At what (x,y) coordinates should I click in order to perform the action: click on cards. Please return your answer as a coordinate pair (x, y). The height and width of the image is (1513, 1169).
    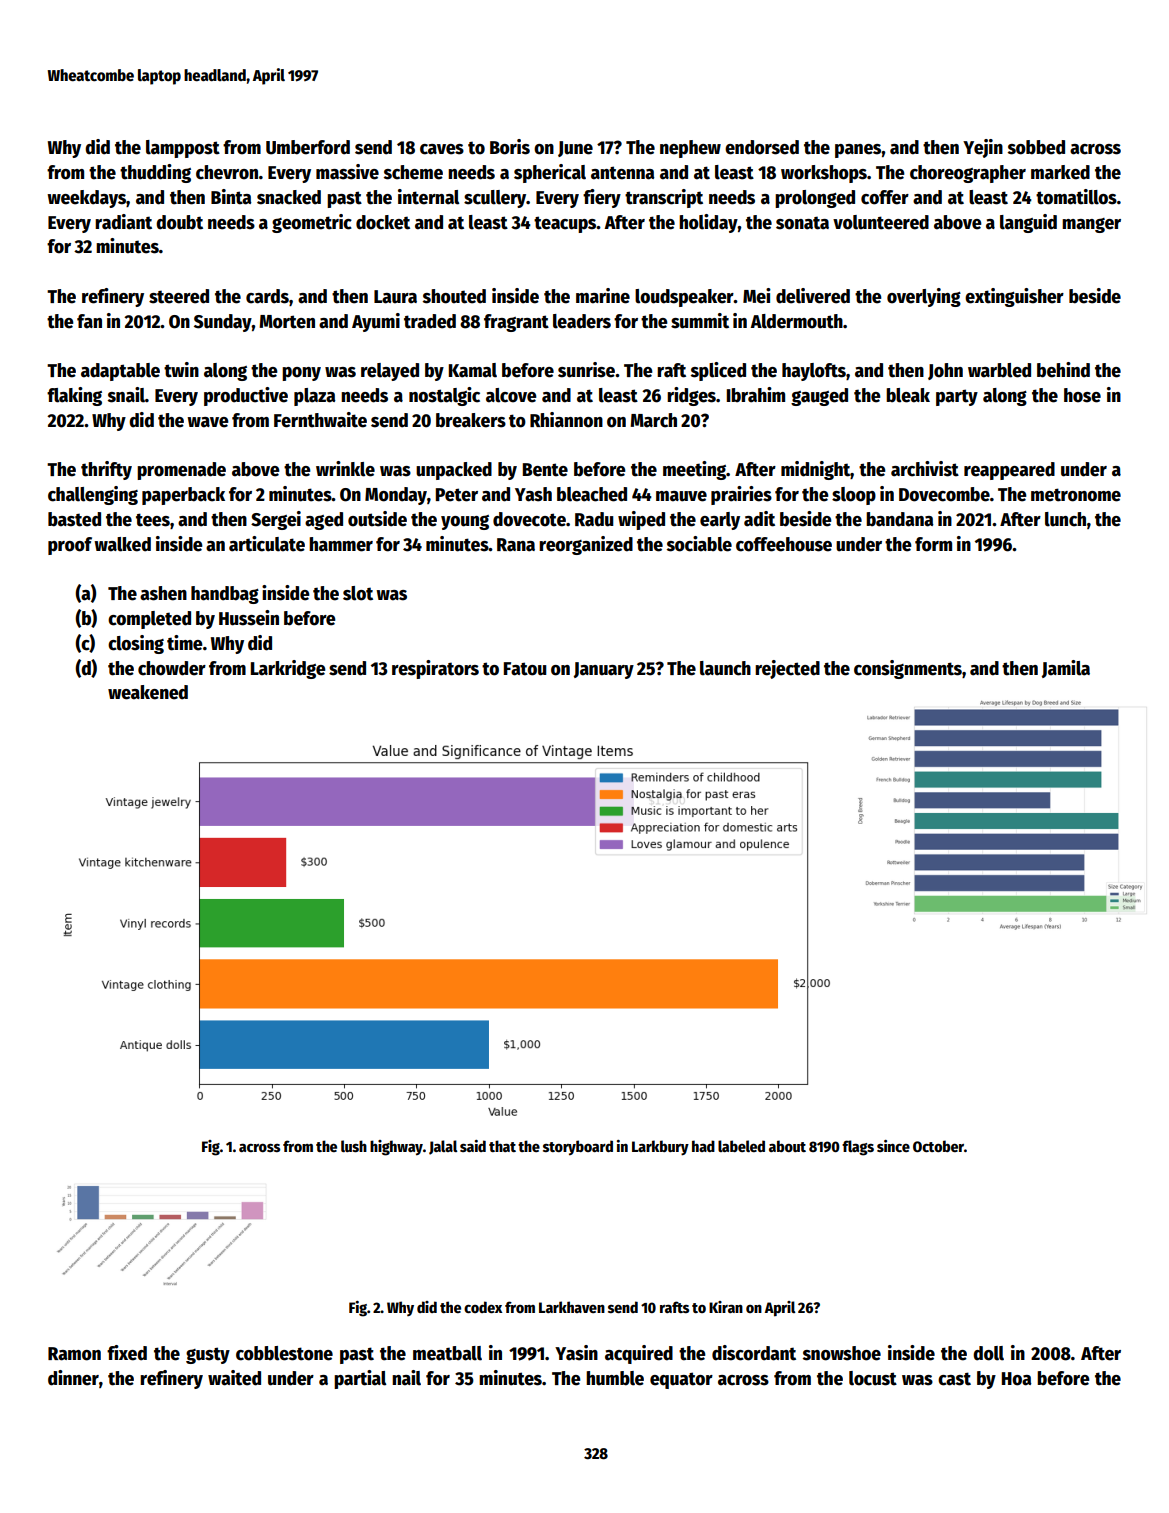
    Looking at the image, I should click on (267, 296).
